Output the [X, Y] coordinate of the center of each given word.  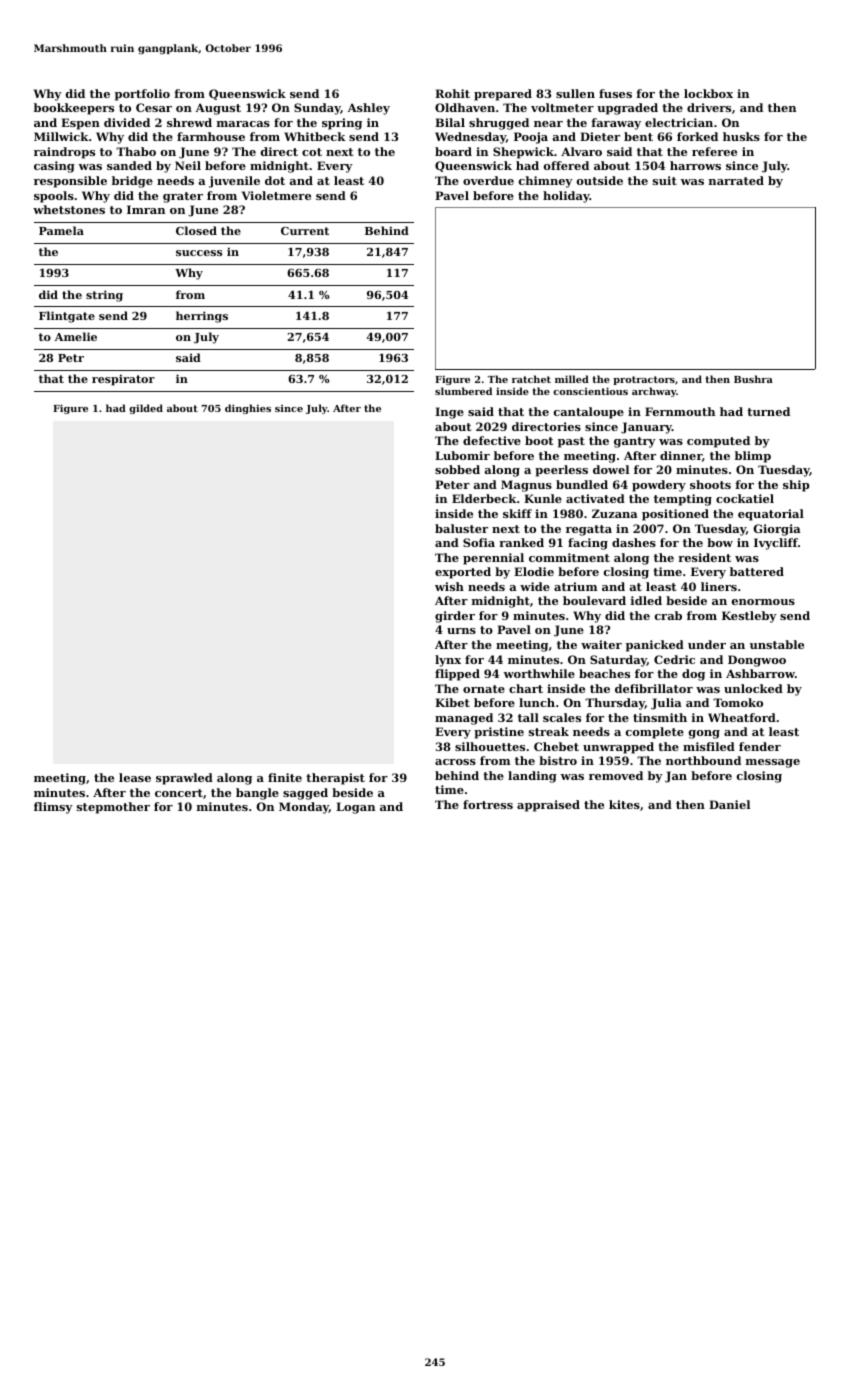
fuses [615, 93]
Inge [449, 413]
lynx [448, 661]
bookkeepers [74, 109]
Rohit [452, 93]
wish [449, 586]
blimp [753, 457]
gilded [146, 409]
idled [646, 600]
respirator [123, 380]
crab [668, 615]
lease [135, 777]
